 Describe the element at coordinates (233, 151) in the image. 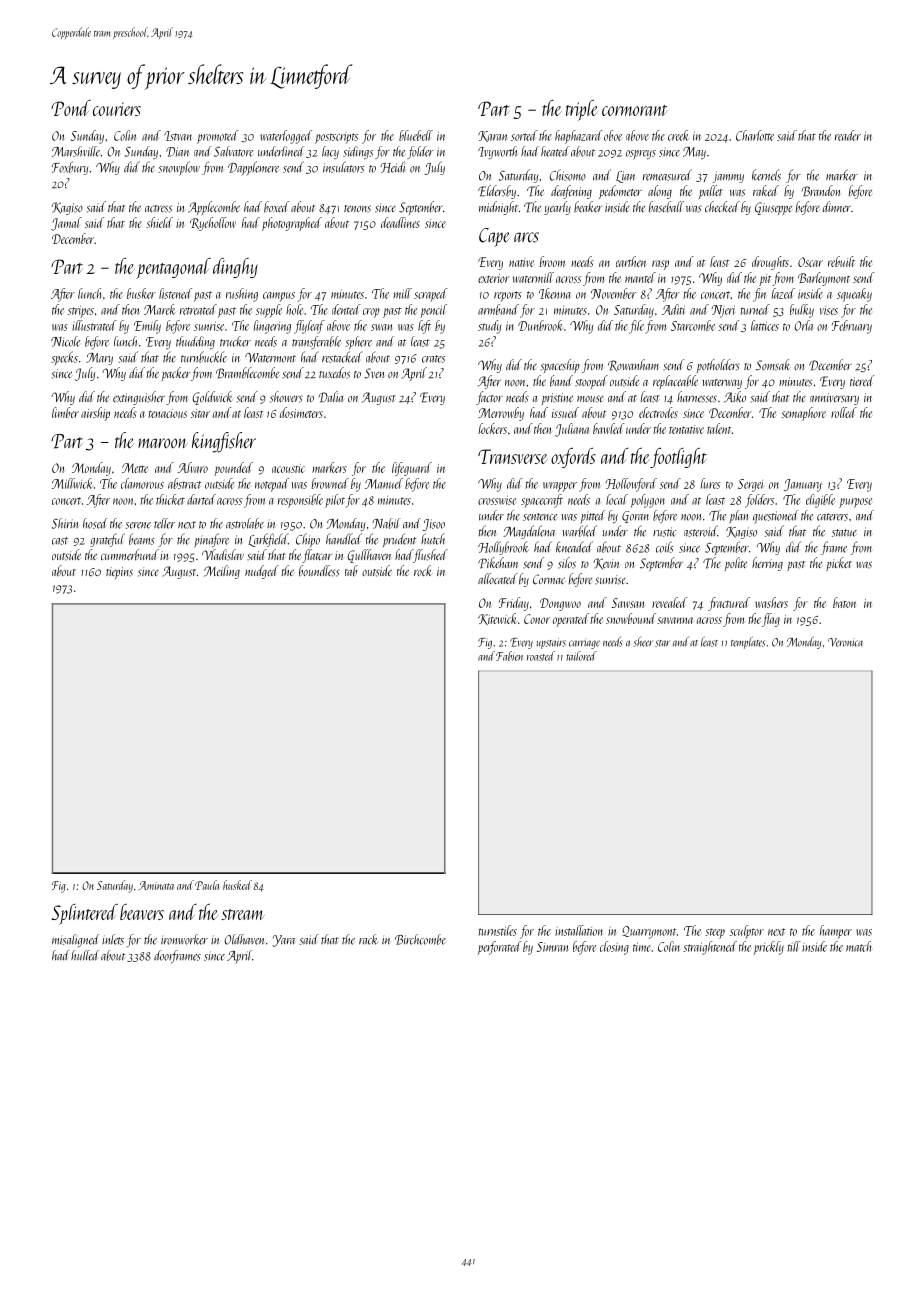

I see `Salvatore` at that location.
